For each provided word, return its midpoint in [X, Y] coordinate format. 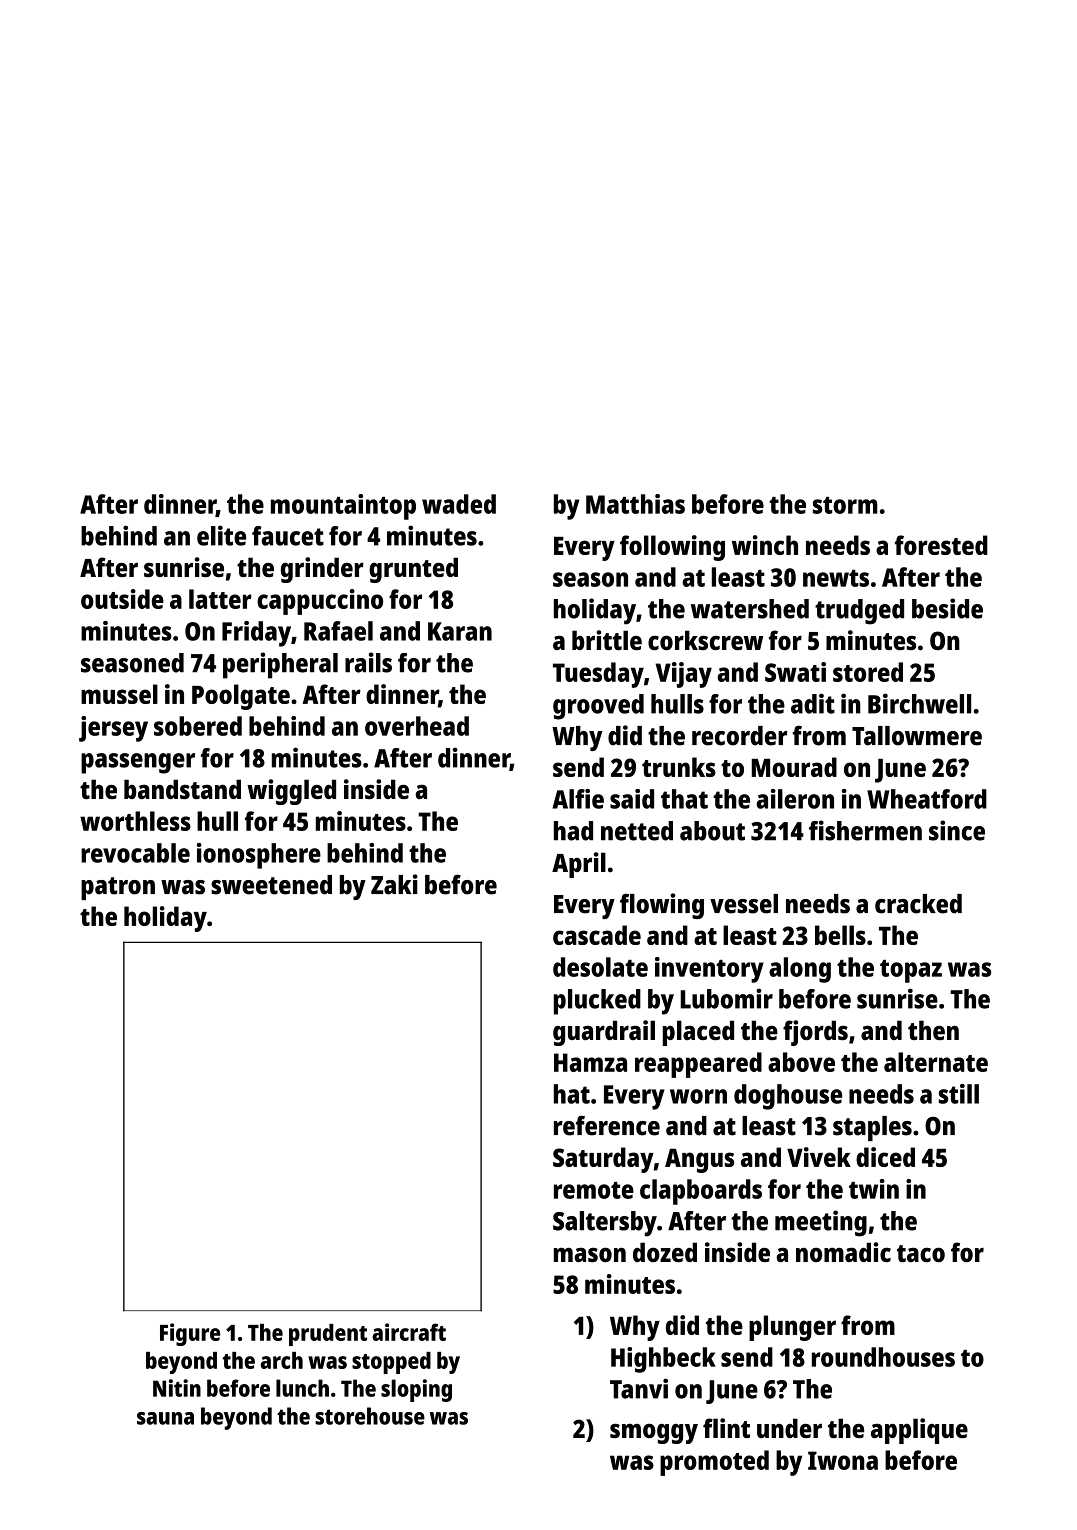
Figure [190, 1334]
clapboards [701, 1192]
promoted [714, 1463]
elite [221, 535]
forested [941, 545]
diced [885, 1157]
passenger [138, 763]
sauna [165, 1418]
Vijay [683, 675]
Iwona [843, 1460]
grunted [413, 570]
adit [813, 703]
